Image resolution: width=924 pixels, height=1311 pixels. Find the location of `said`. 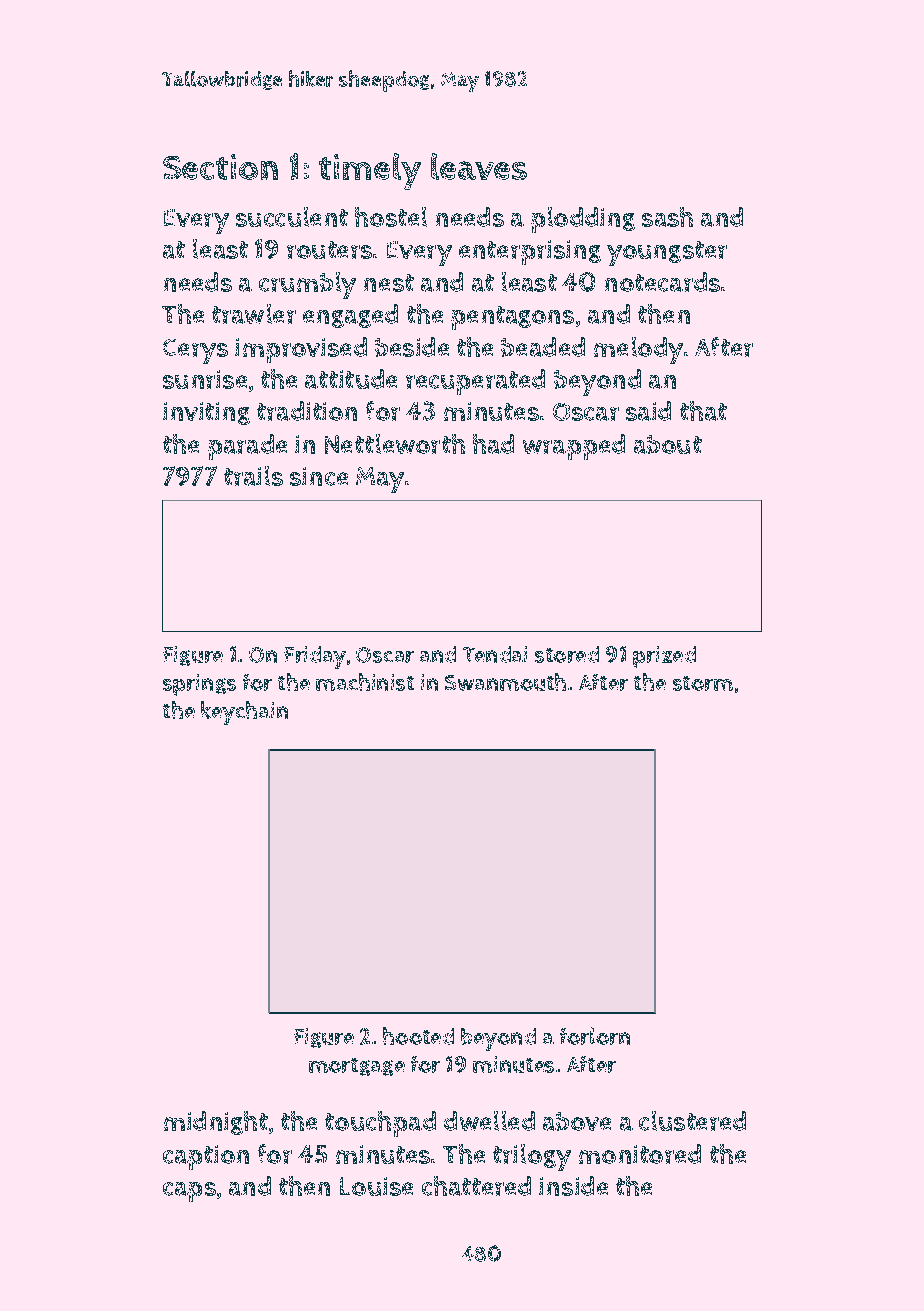

said is located at coordinates (648, 411).
